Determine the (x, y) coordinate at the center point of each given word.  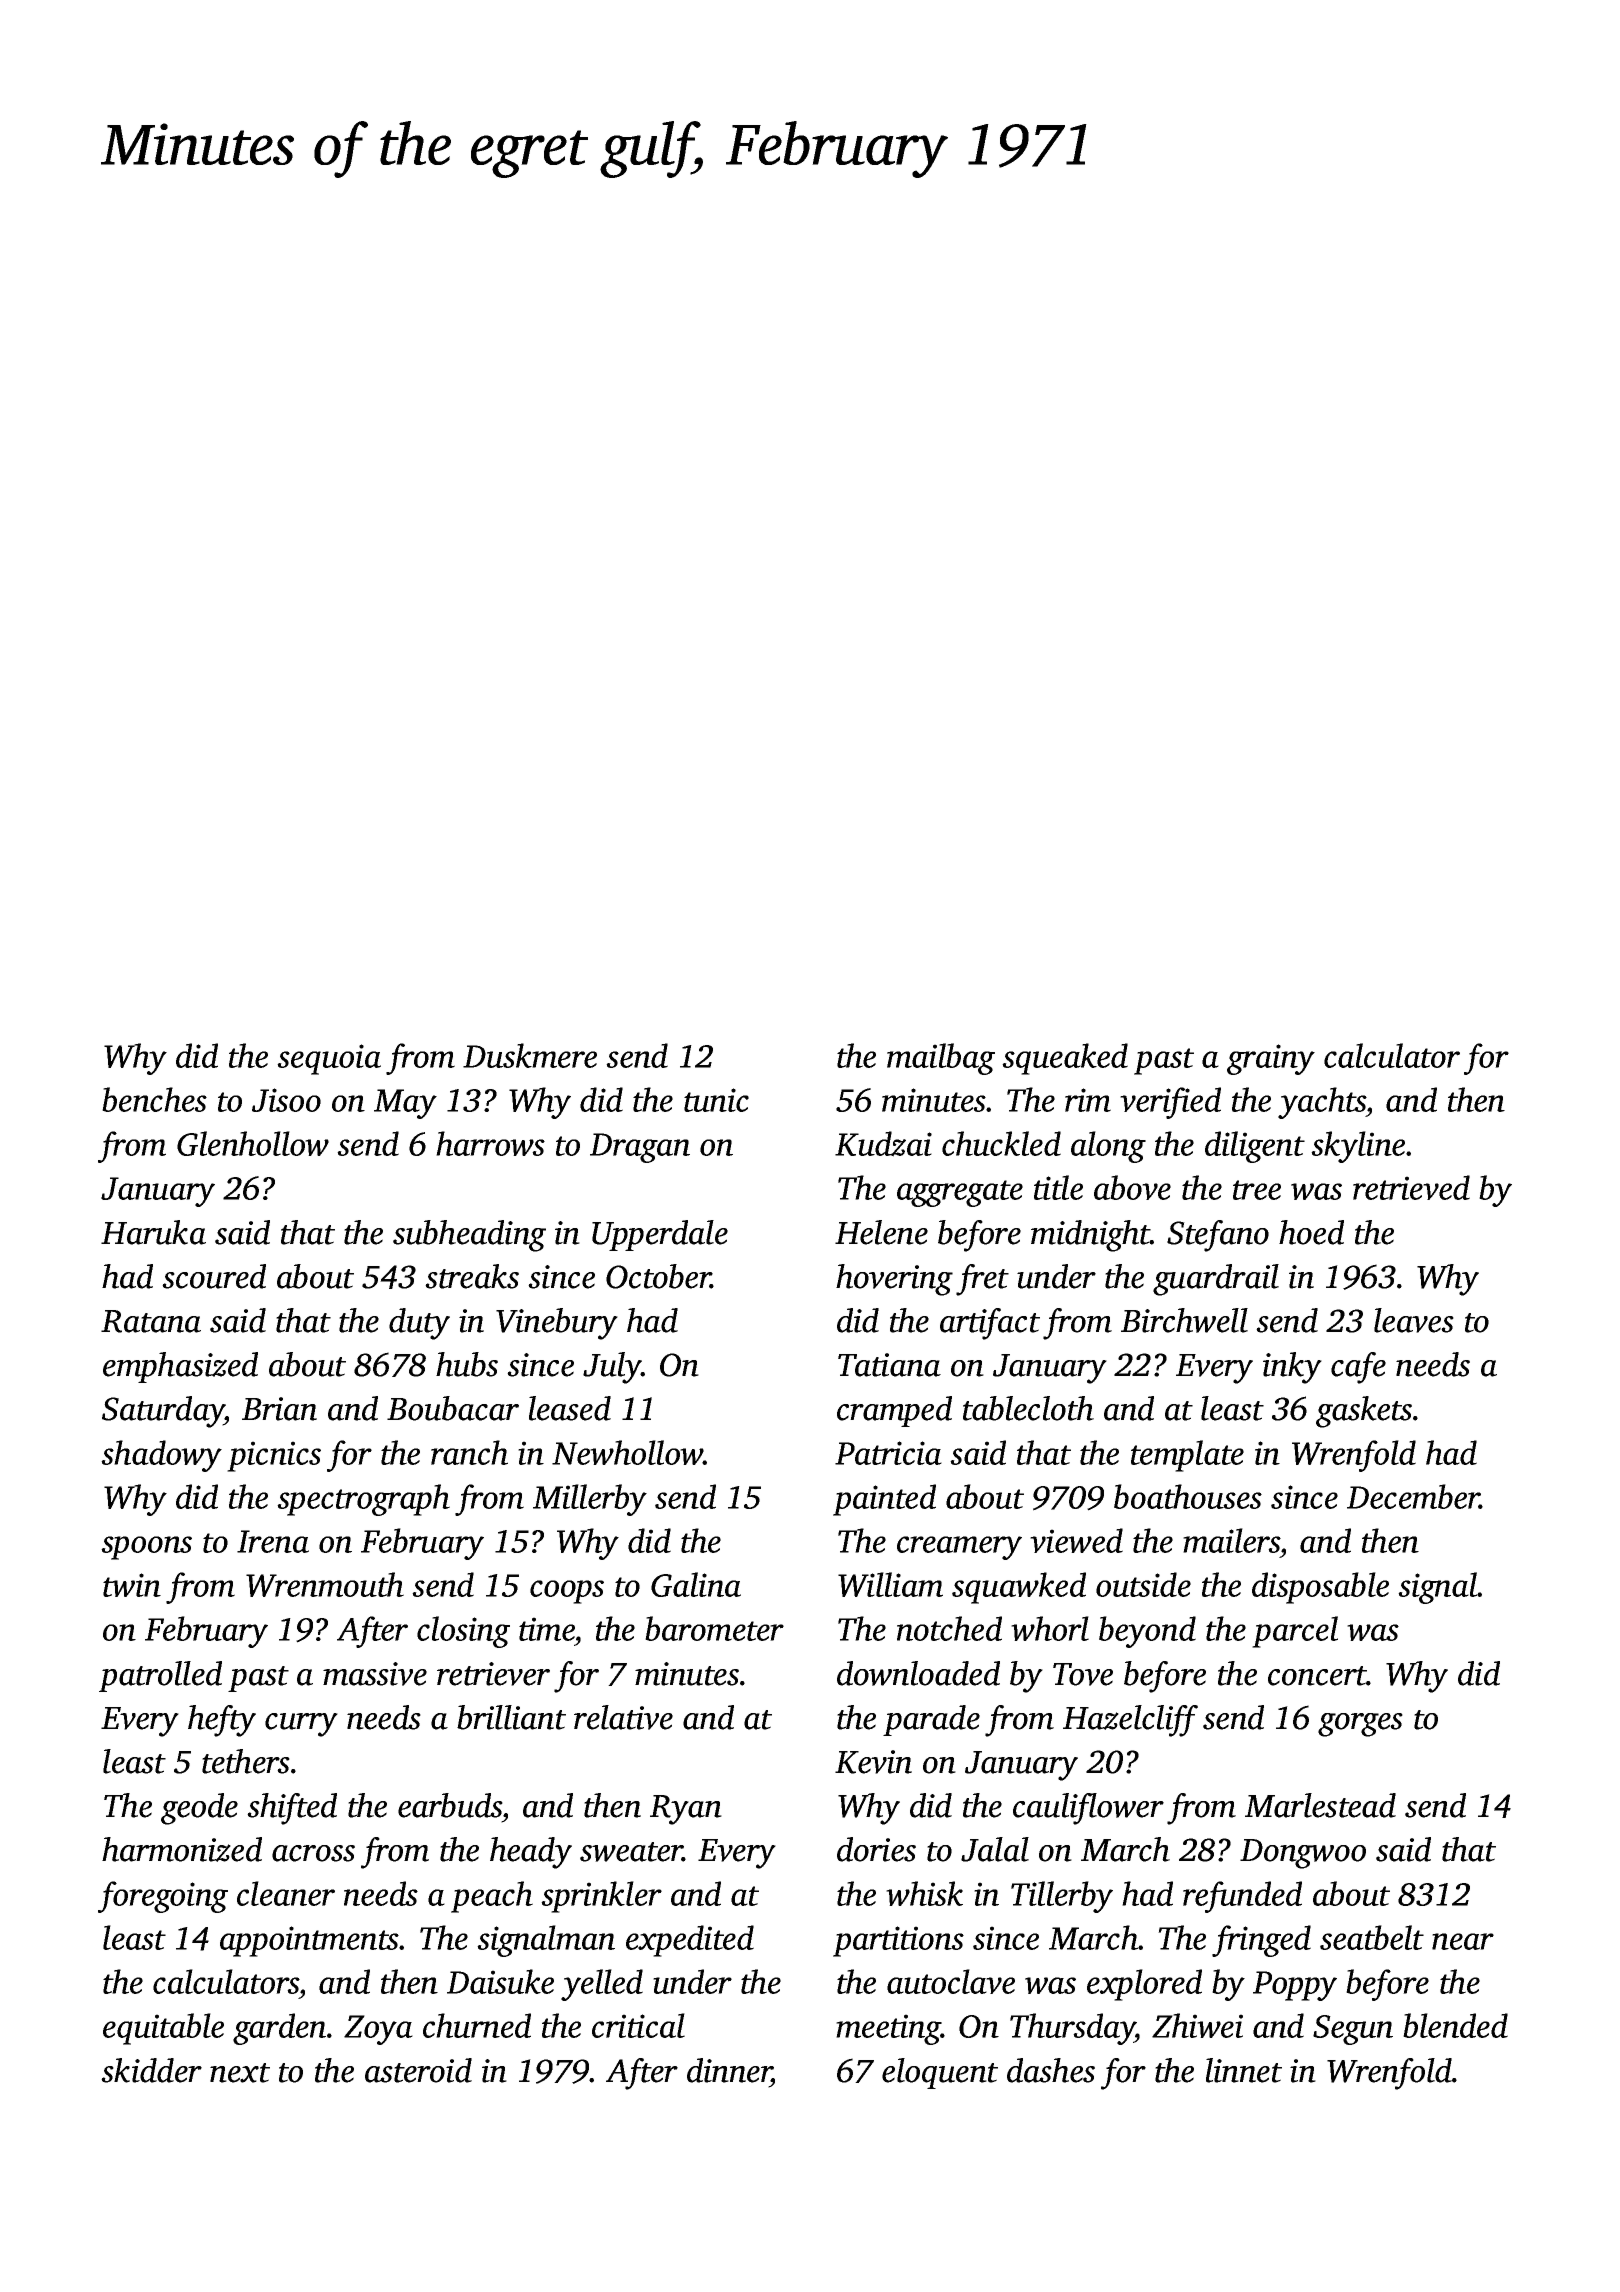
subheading (469, 1236)
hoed (1311, 1232)
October (658, 1276)
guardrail (1216, 1280)
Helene (881, 1232)
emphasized (180, 1367)
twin (132, 1585)
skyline (1358, 1147)
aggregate (960, 1193)
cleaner (286, 1893)
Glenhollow (253, 1143)
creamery (959, 1548)
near (1463, 1941)
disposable (1320, 1588)
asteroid (418, 2070)
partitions (898, 1941)
